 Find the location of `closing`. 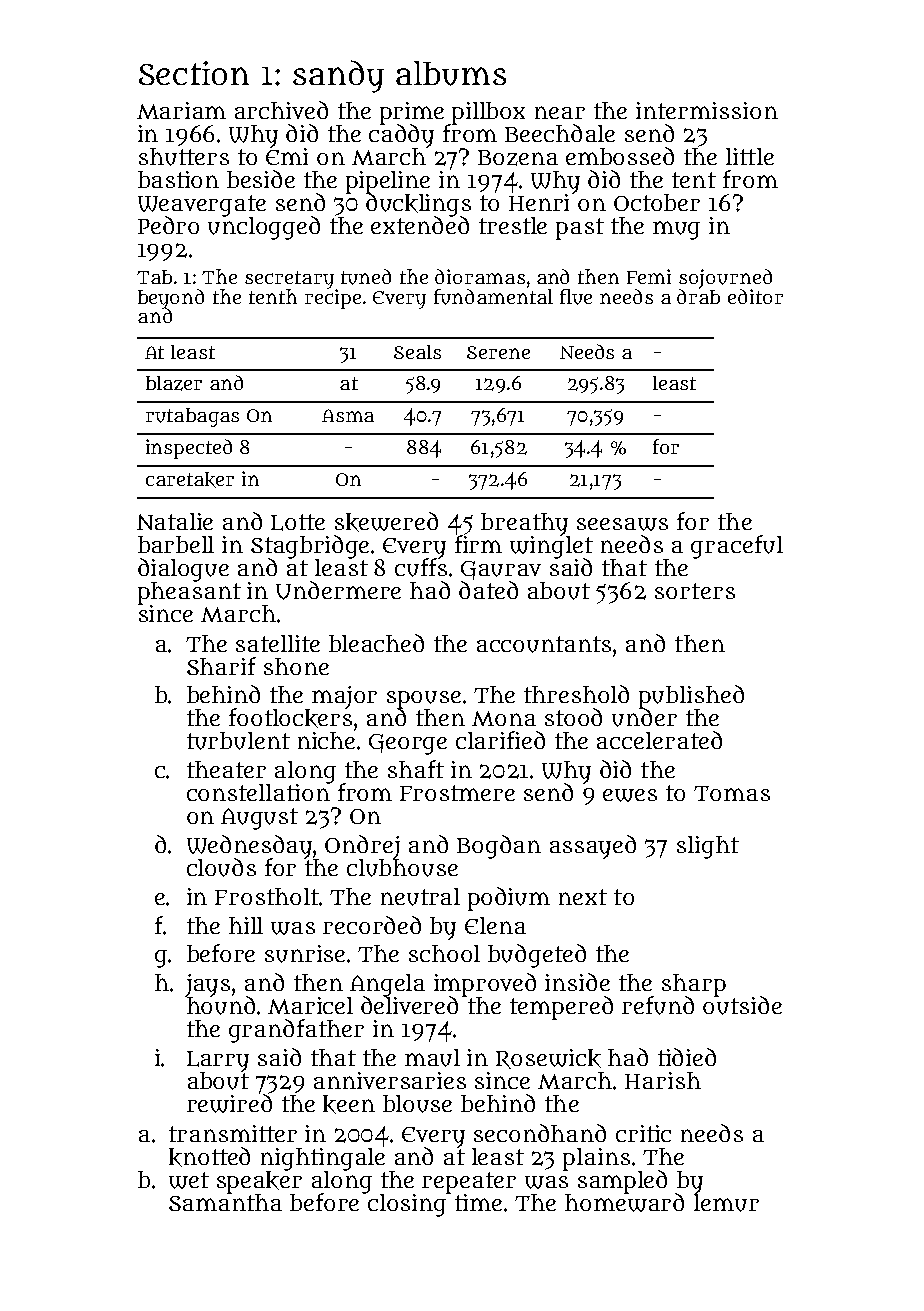

closing is located at coordinates (409, 1205).
